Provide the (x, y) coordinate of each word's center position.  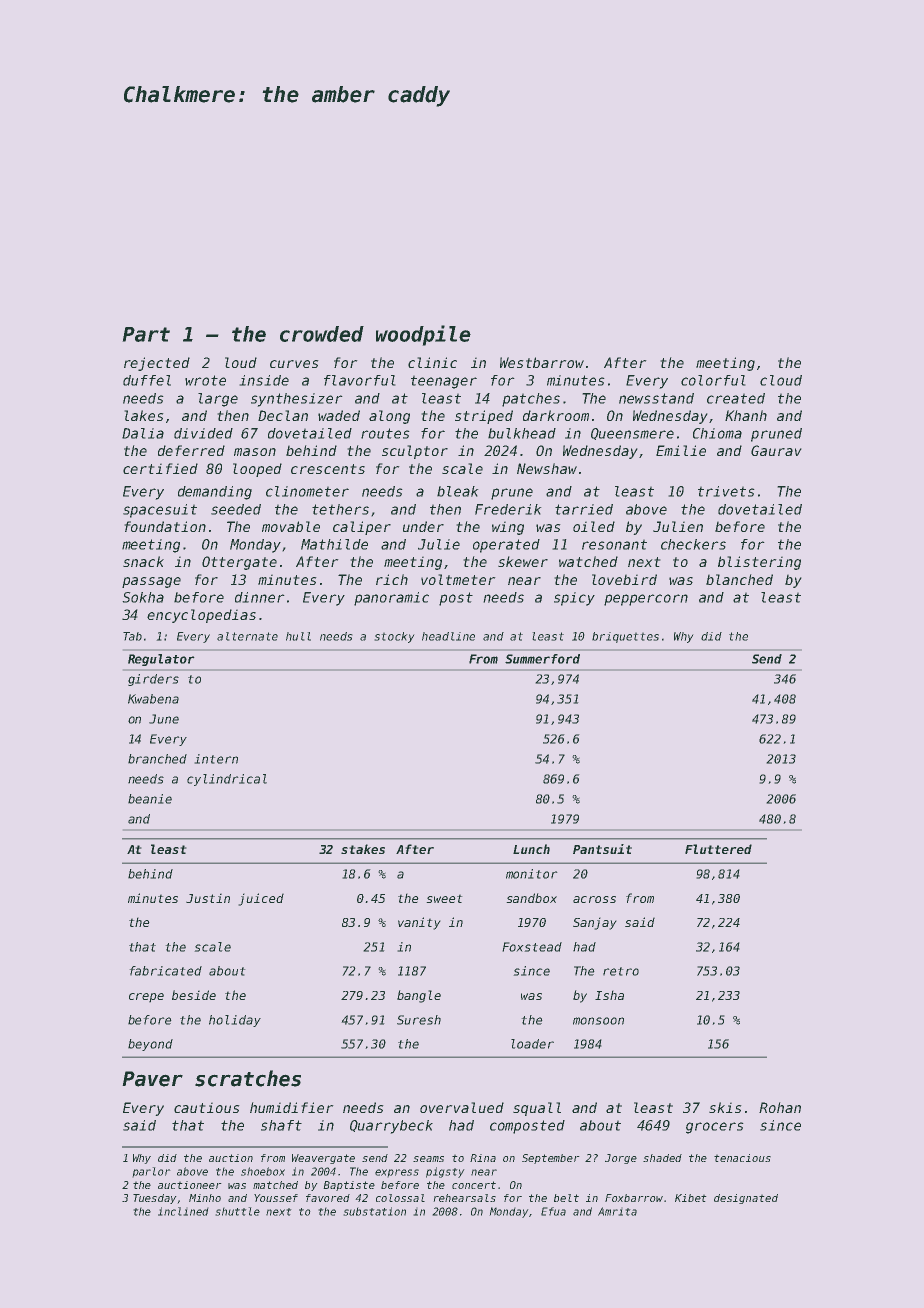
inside (264, 380)
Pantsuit (602, 849)
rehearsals (465, 1198)
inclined (183, 1211)
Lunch (531, 849)
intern (216, 759)
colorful (713, 380)
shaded (662, 1158)
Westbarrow (542, 362)
